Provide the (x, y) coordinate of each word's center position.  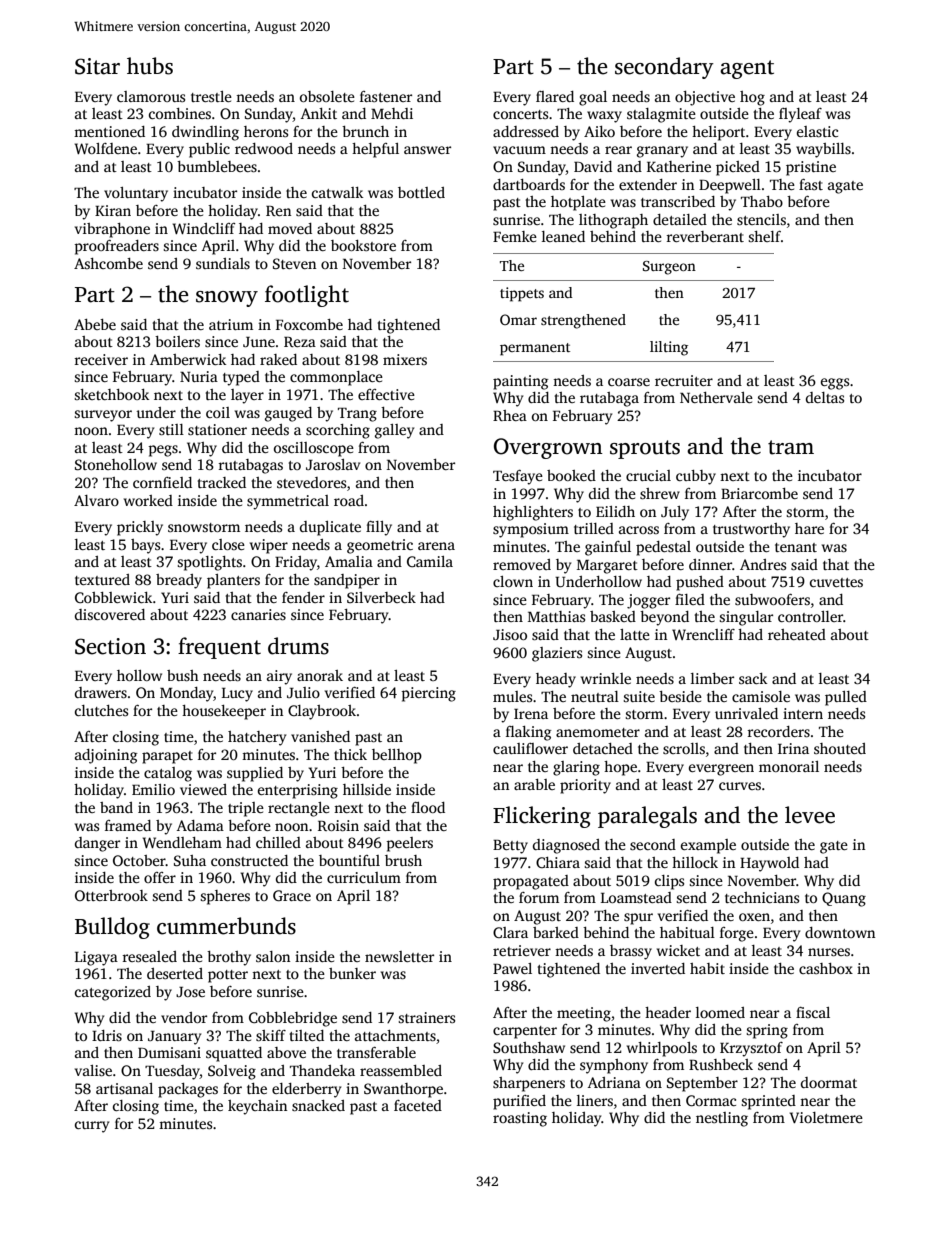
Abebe (95, 324)
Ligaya (96, 958)
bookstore (363, 245)
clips (669, 882)
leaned (563, 236)
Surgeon (669, 268)
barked (556, 932)
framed (128, 825)
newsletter (399, 956)
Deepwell (730, 186)
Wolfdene (105, 148)
